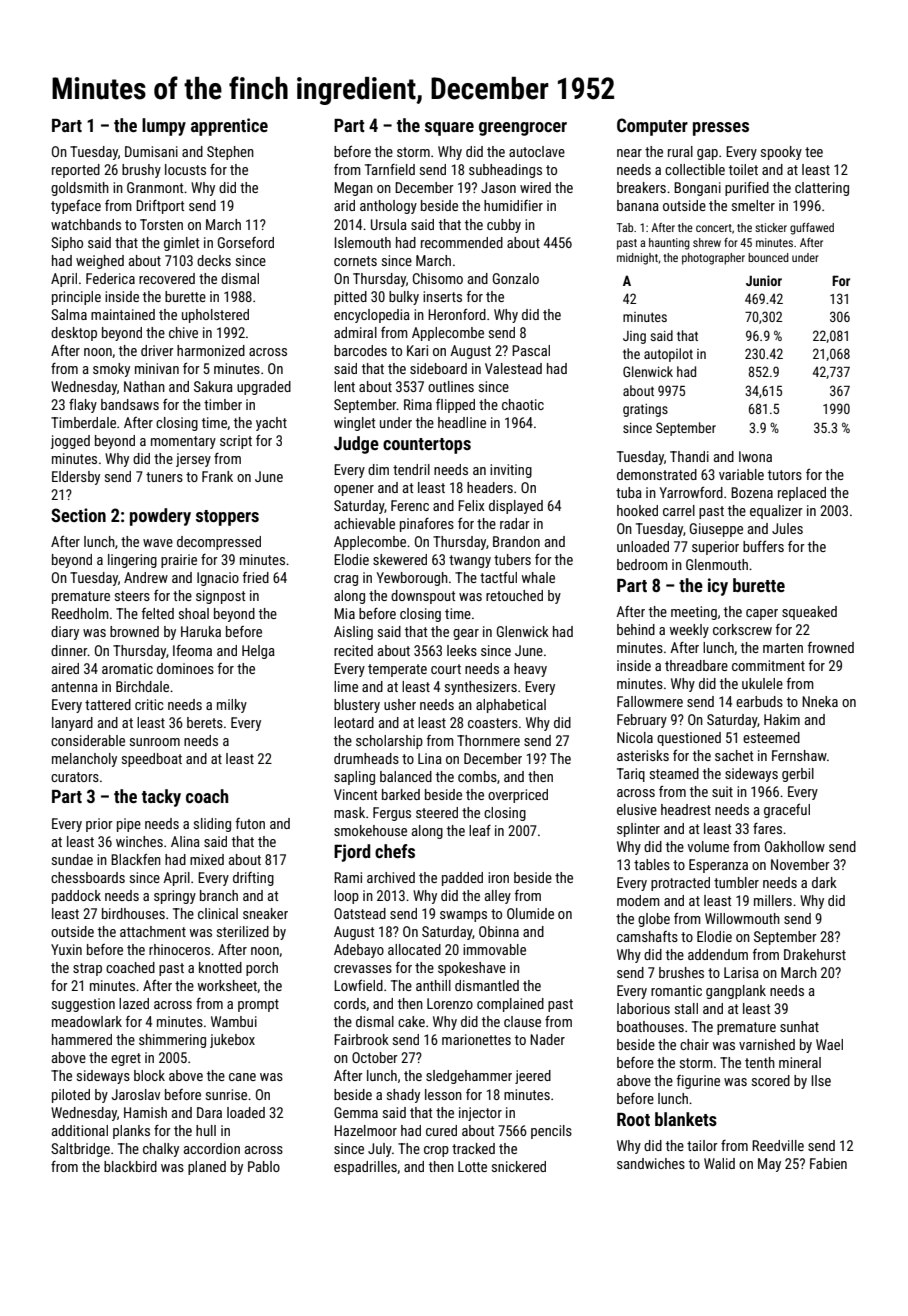 The image size is (908, 1316). Describe the element at coordinates (449, 129) in the document. I see `square` at that location.
